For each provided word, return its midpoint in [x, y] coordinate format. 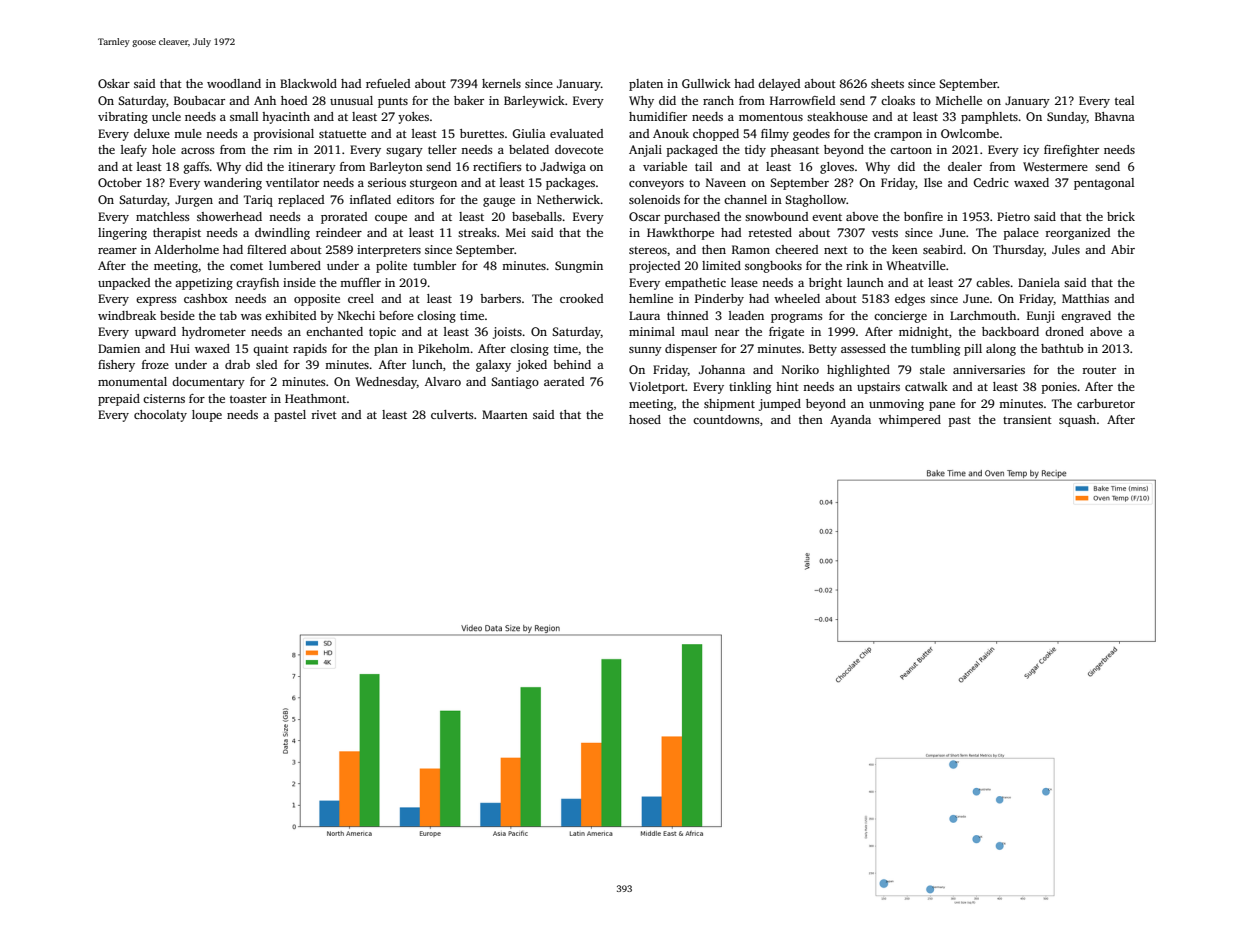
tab [228, 315]
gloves [837, 168]
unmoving [896, 405]
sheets [887, 83]
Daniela [1039, 282]
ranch [718, 100]
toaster [248, 399]
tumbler [434, 265]
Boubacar [199, 100]
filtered [266, 249]
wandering [233, 184]
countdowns [726, 419]
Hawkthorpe [680, 234]
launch [865, 282]
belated [529, 149]
